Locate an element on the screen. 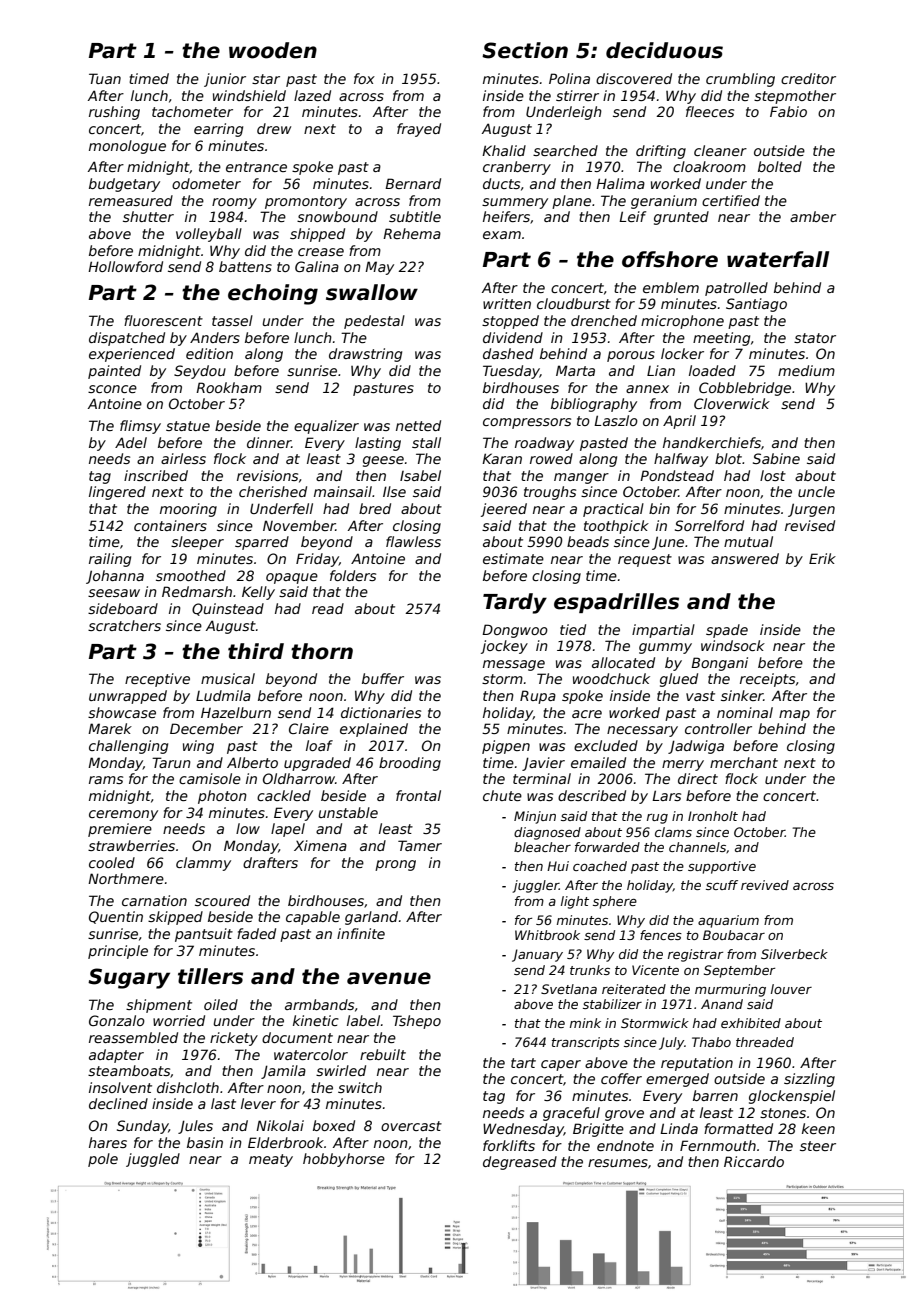  Tuan is located at coordinates (105, 78).
